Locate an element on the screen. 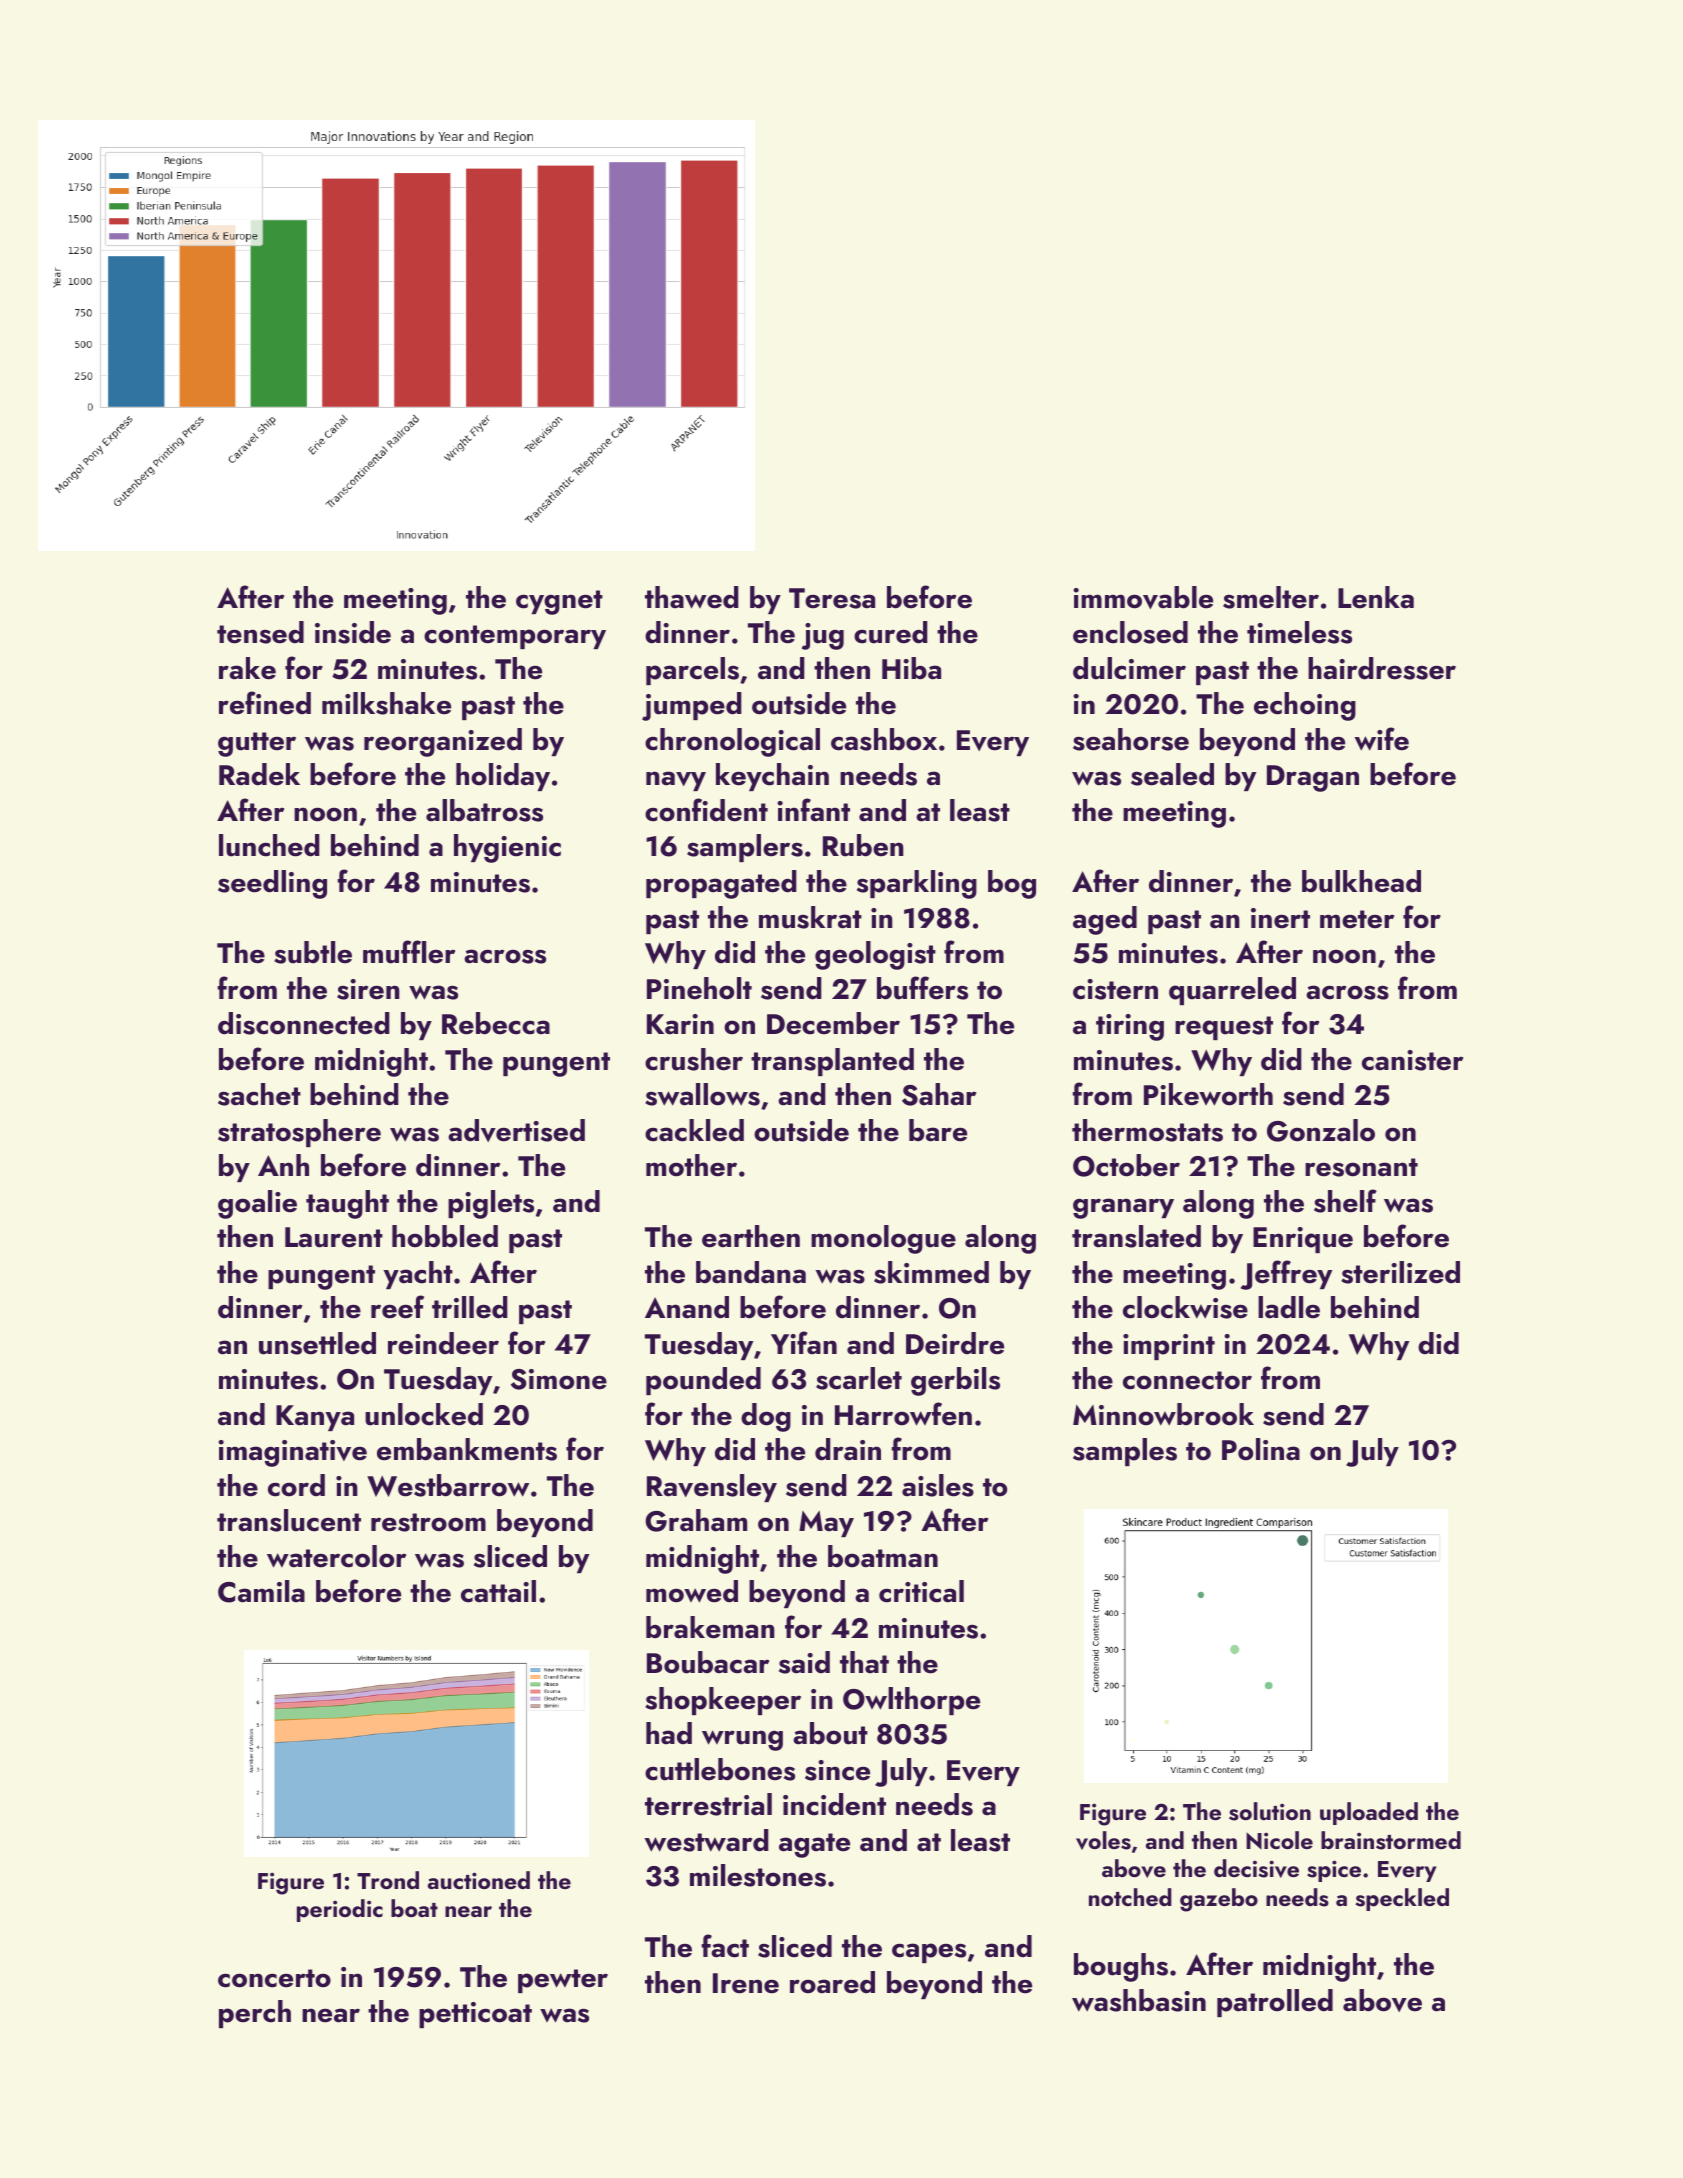 This screenshot has height=2178, width=1683. dulcimer is located at coordinates (1129, 668).
